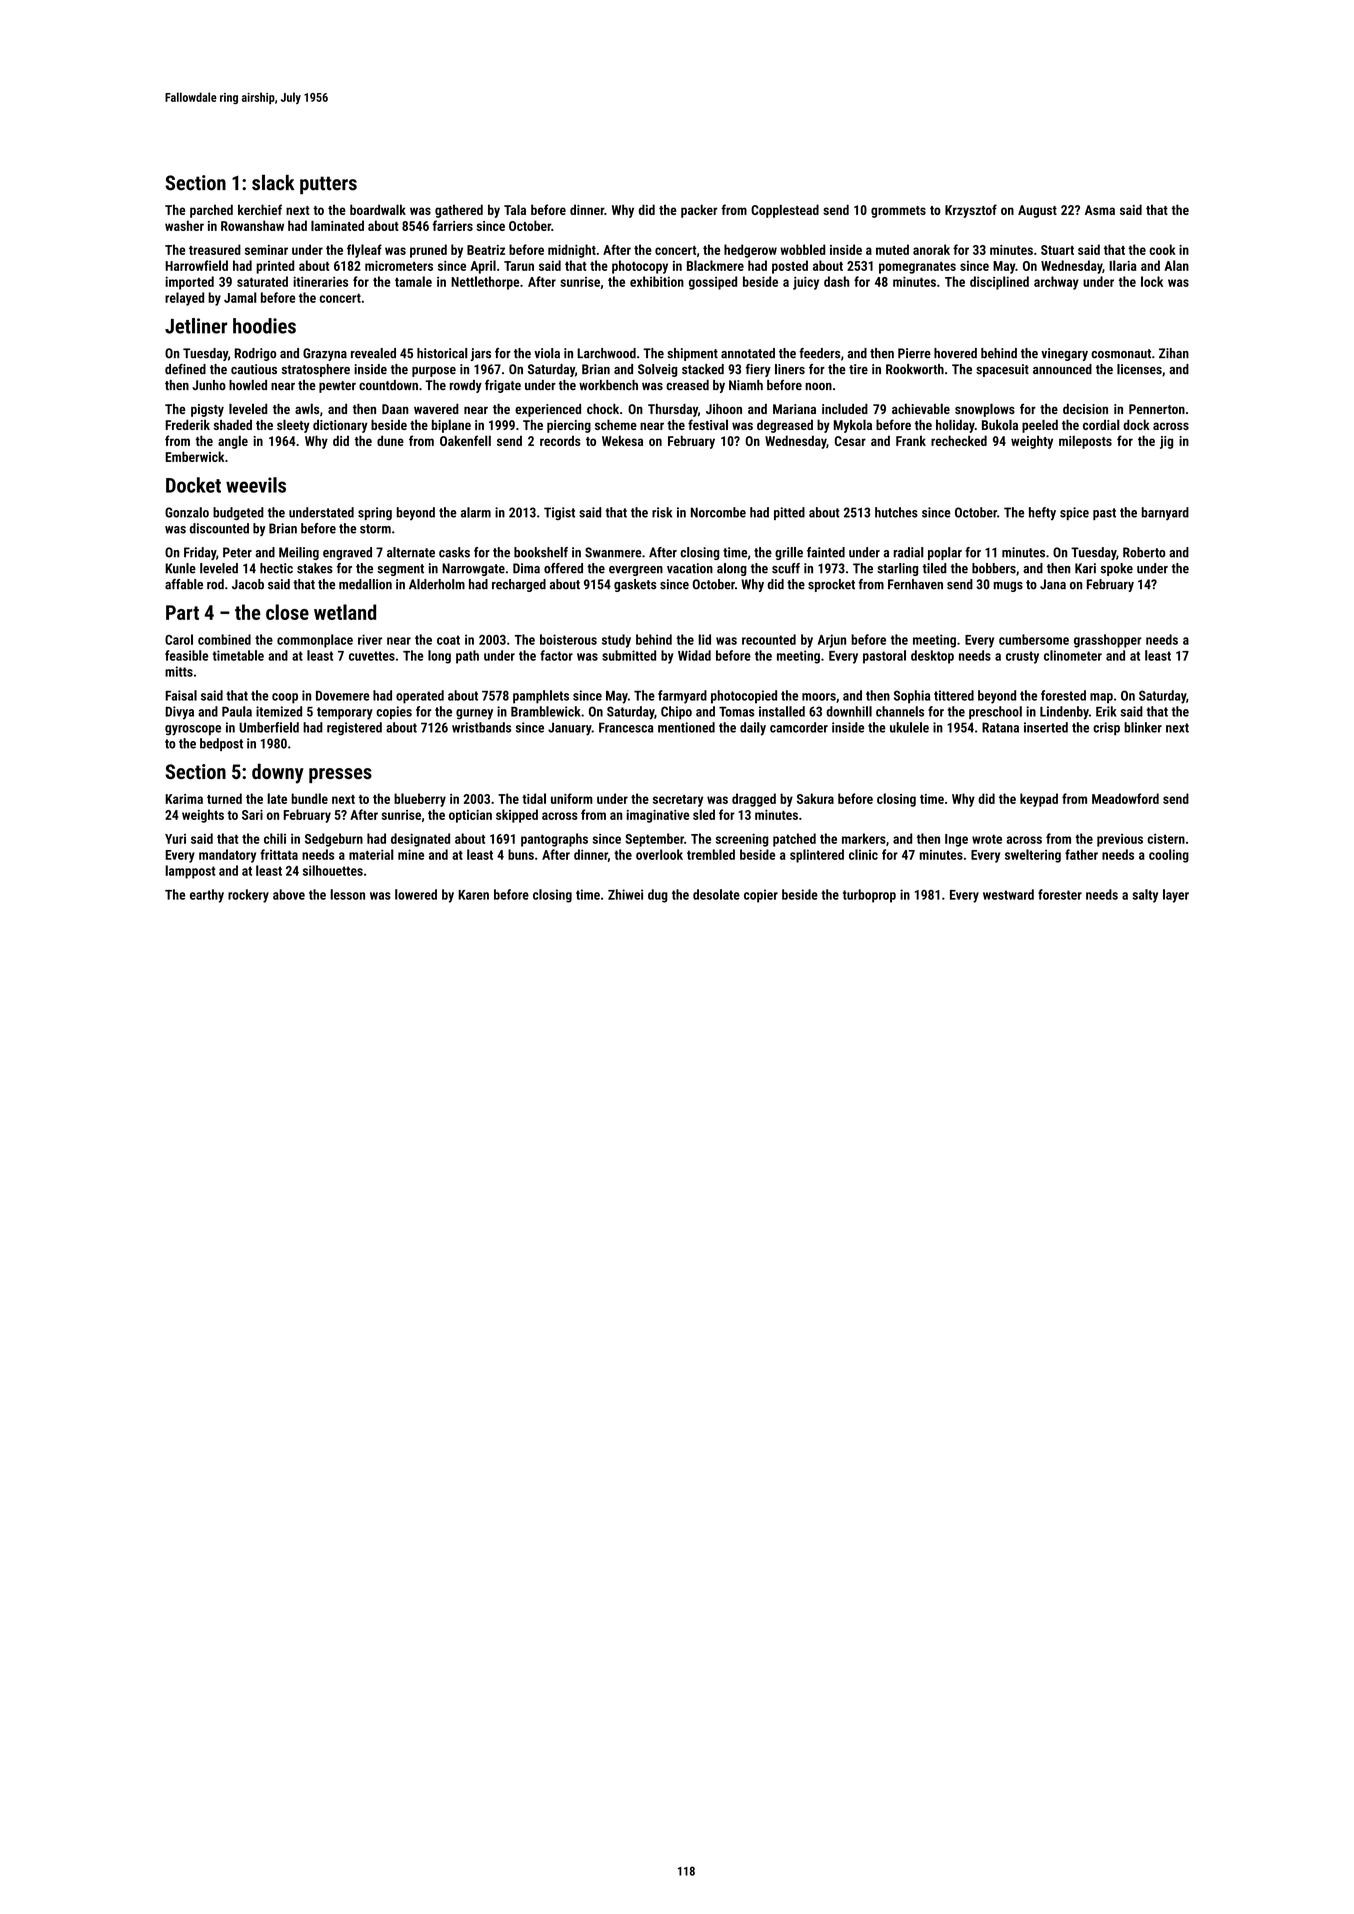 The height and width of the document is (1914, 1354). What do you see at coordinates (909, 727) in the document?
I see `ukulele` at bounding box center [909, 727].
